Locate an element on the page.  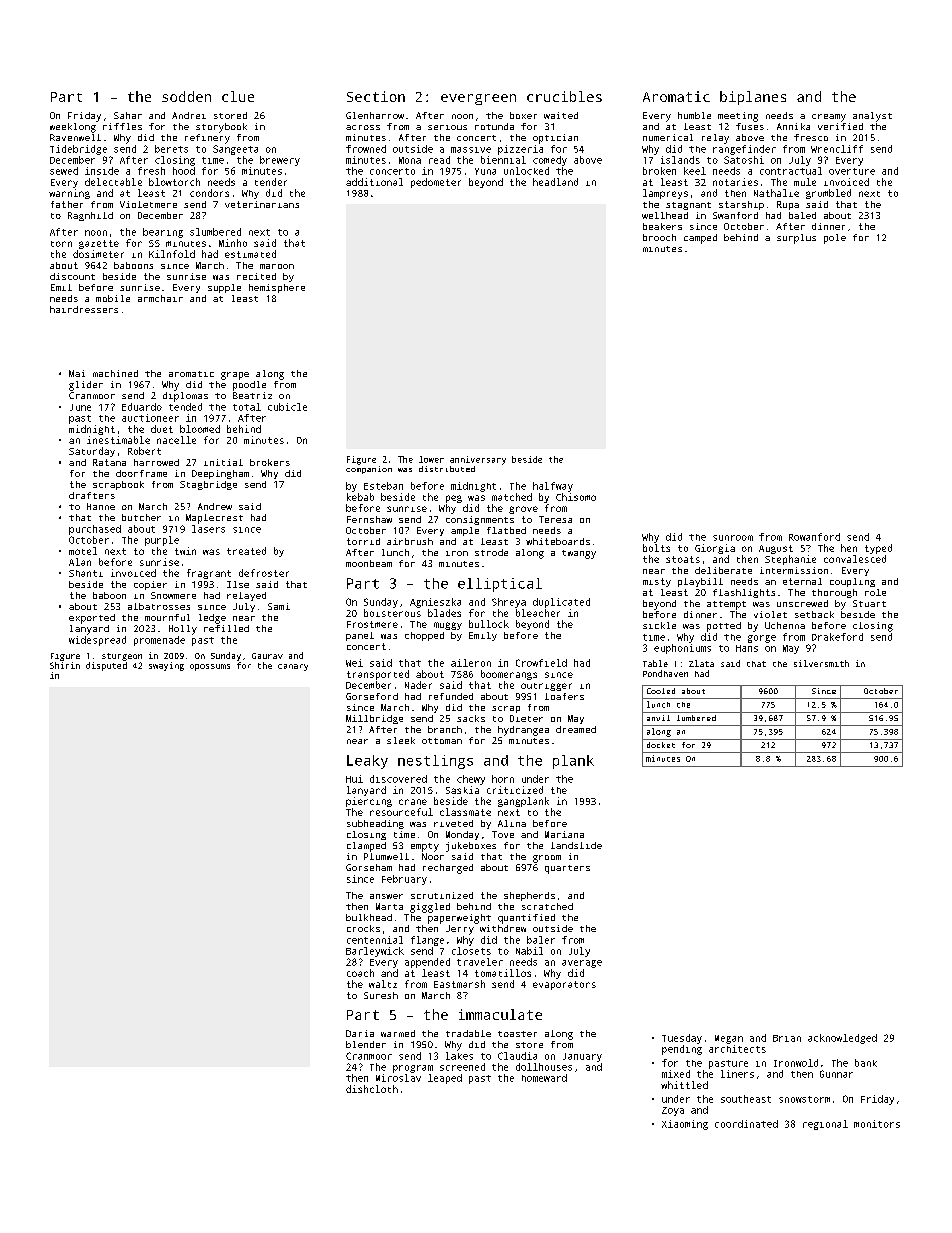
crucibles is located at coordinates (564, 96).
